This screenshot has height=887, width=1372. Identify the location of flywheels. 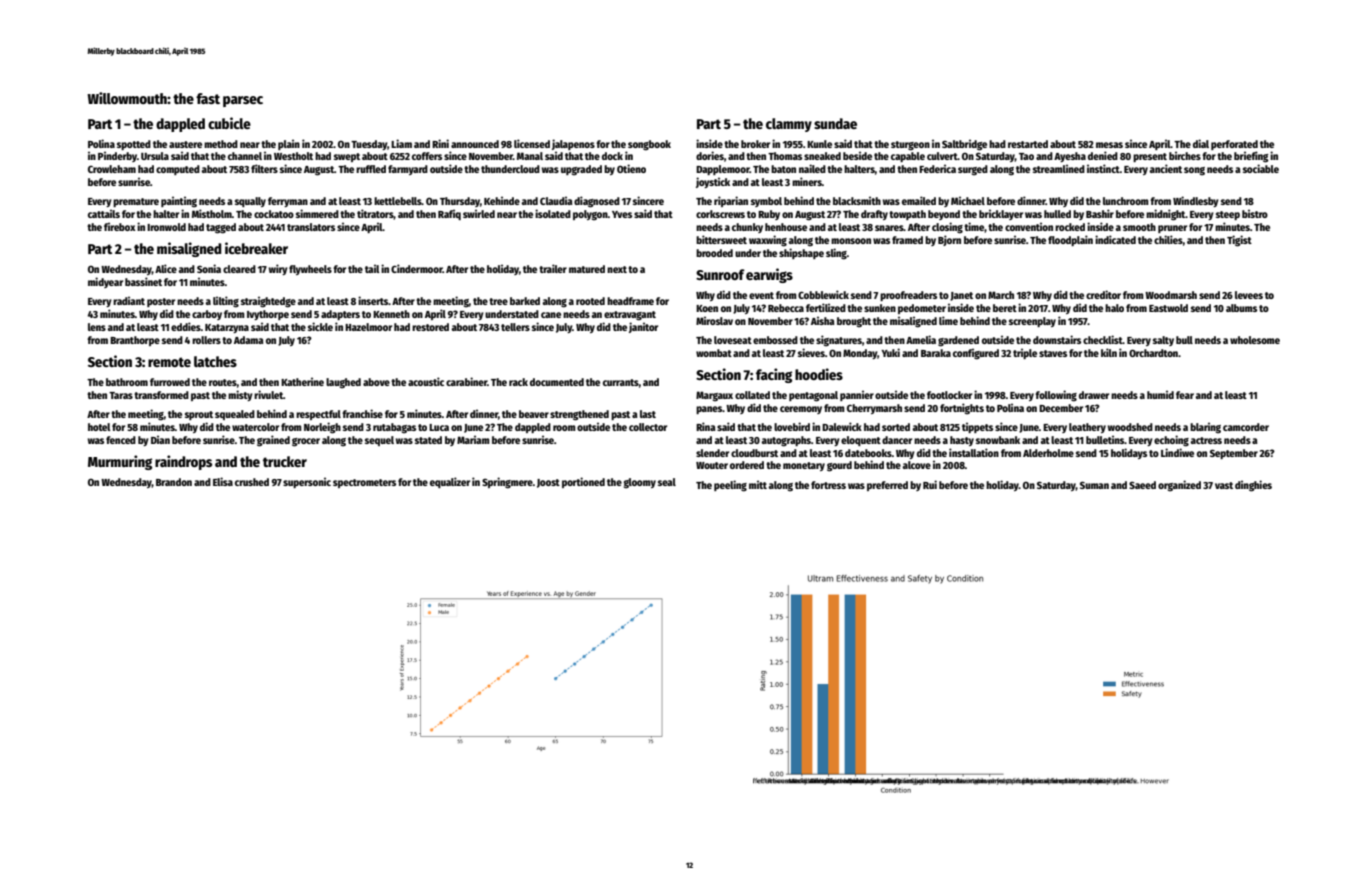
(310, 270).
